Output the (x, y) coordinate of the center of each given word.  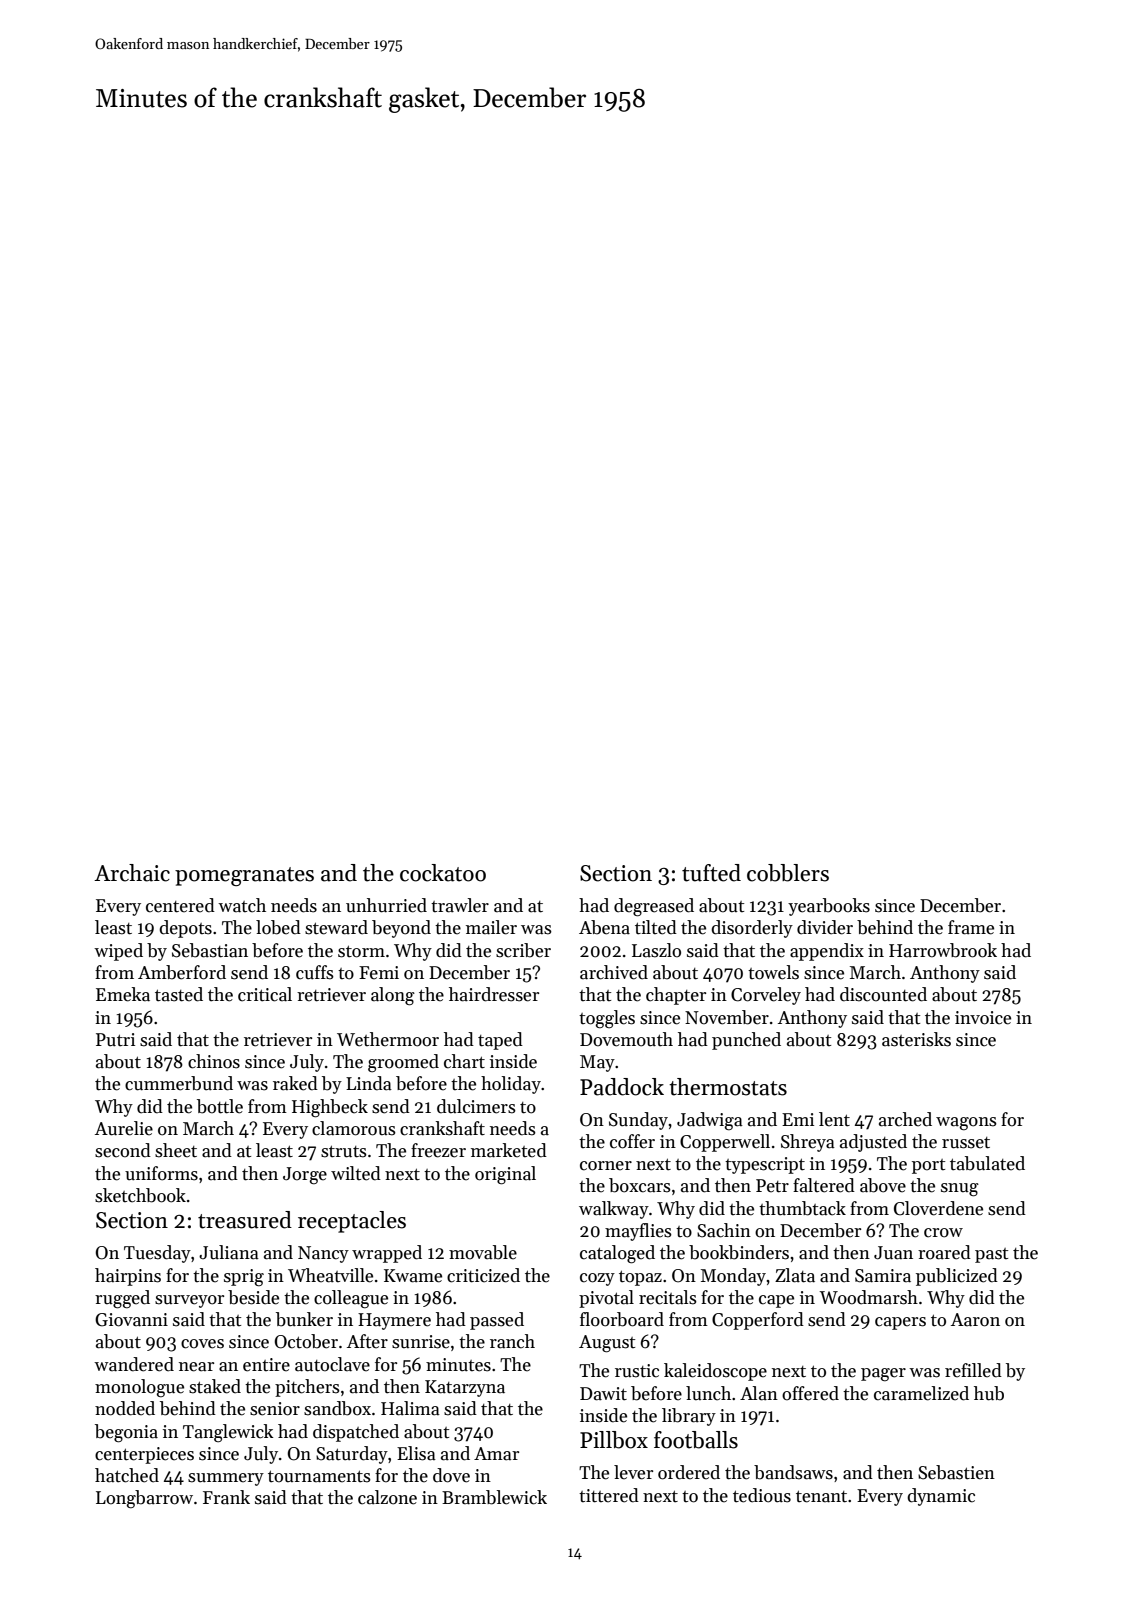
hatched (127, 1475)
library (689, 1417)
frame (971, 927)
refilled (973, 1370)
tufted (711, 873)
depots (185, 929)
